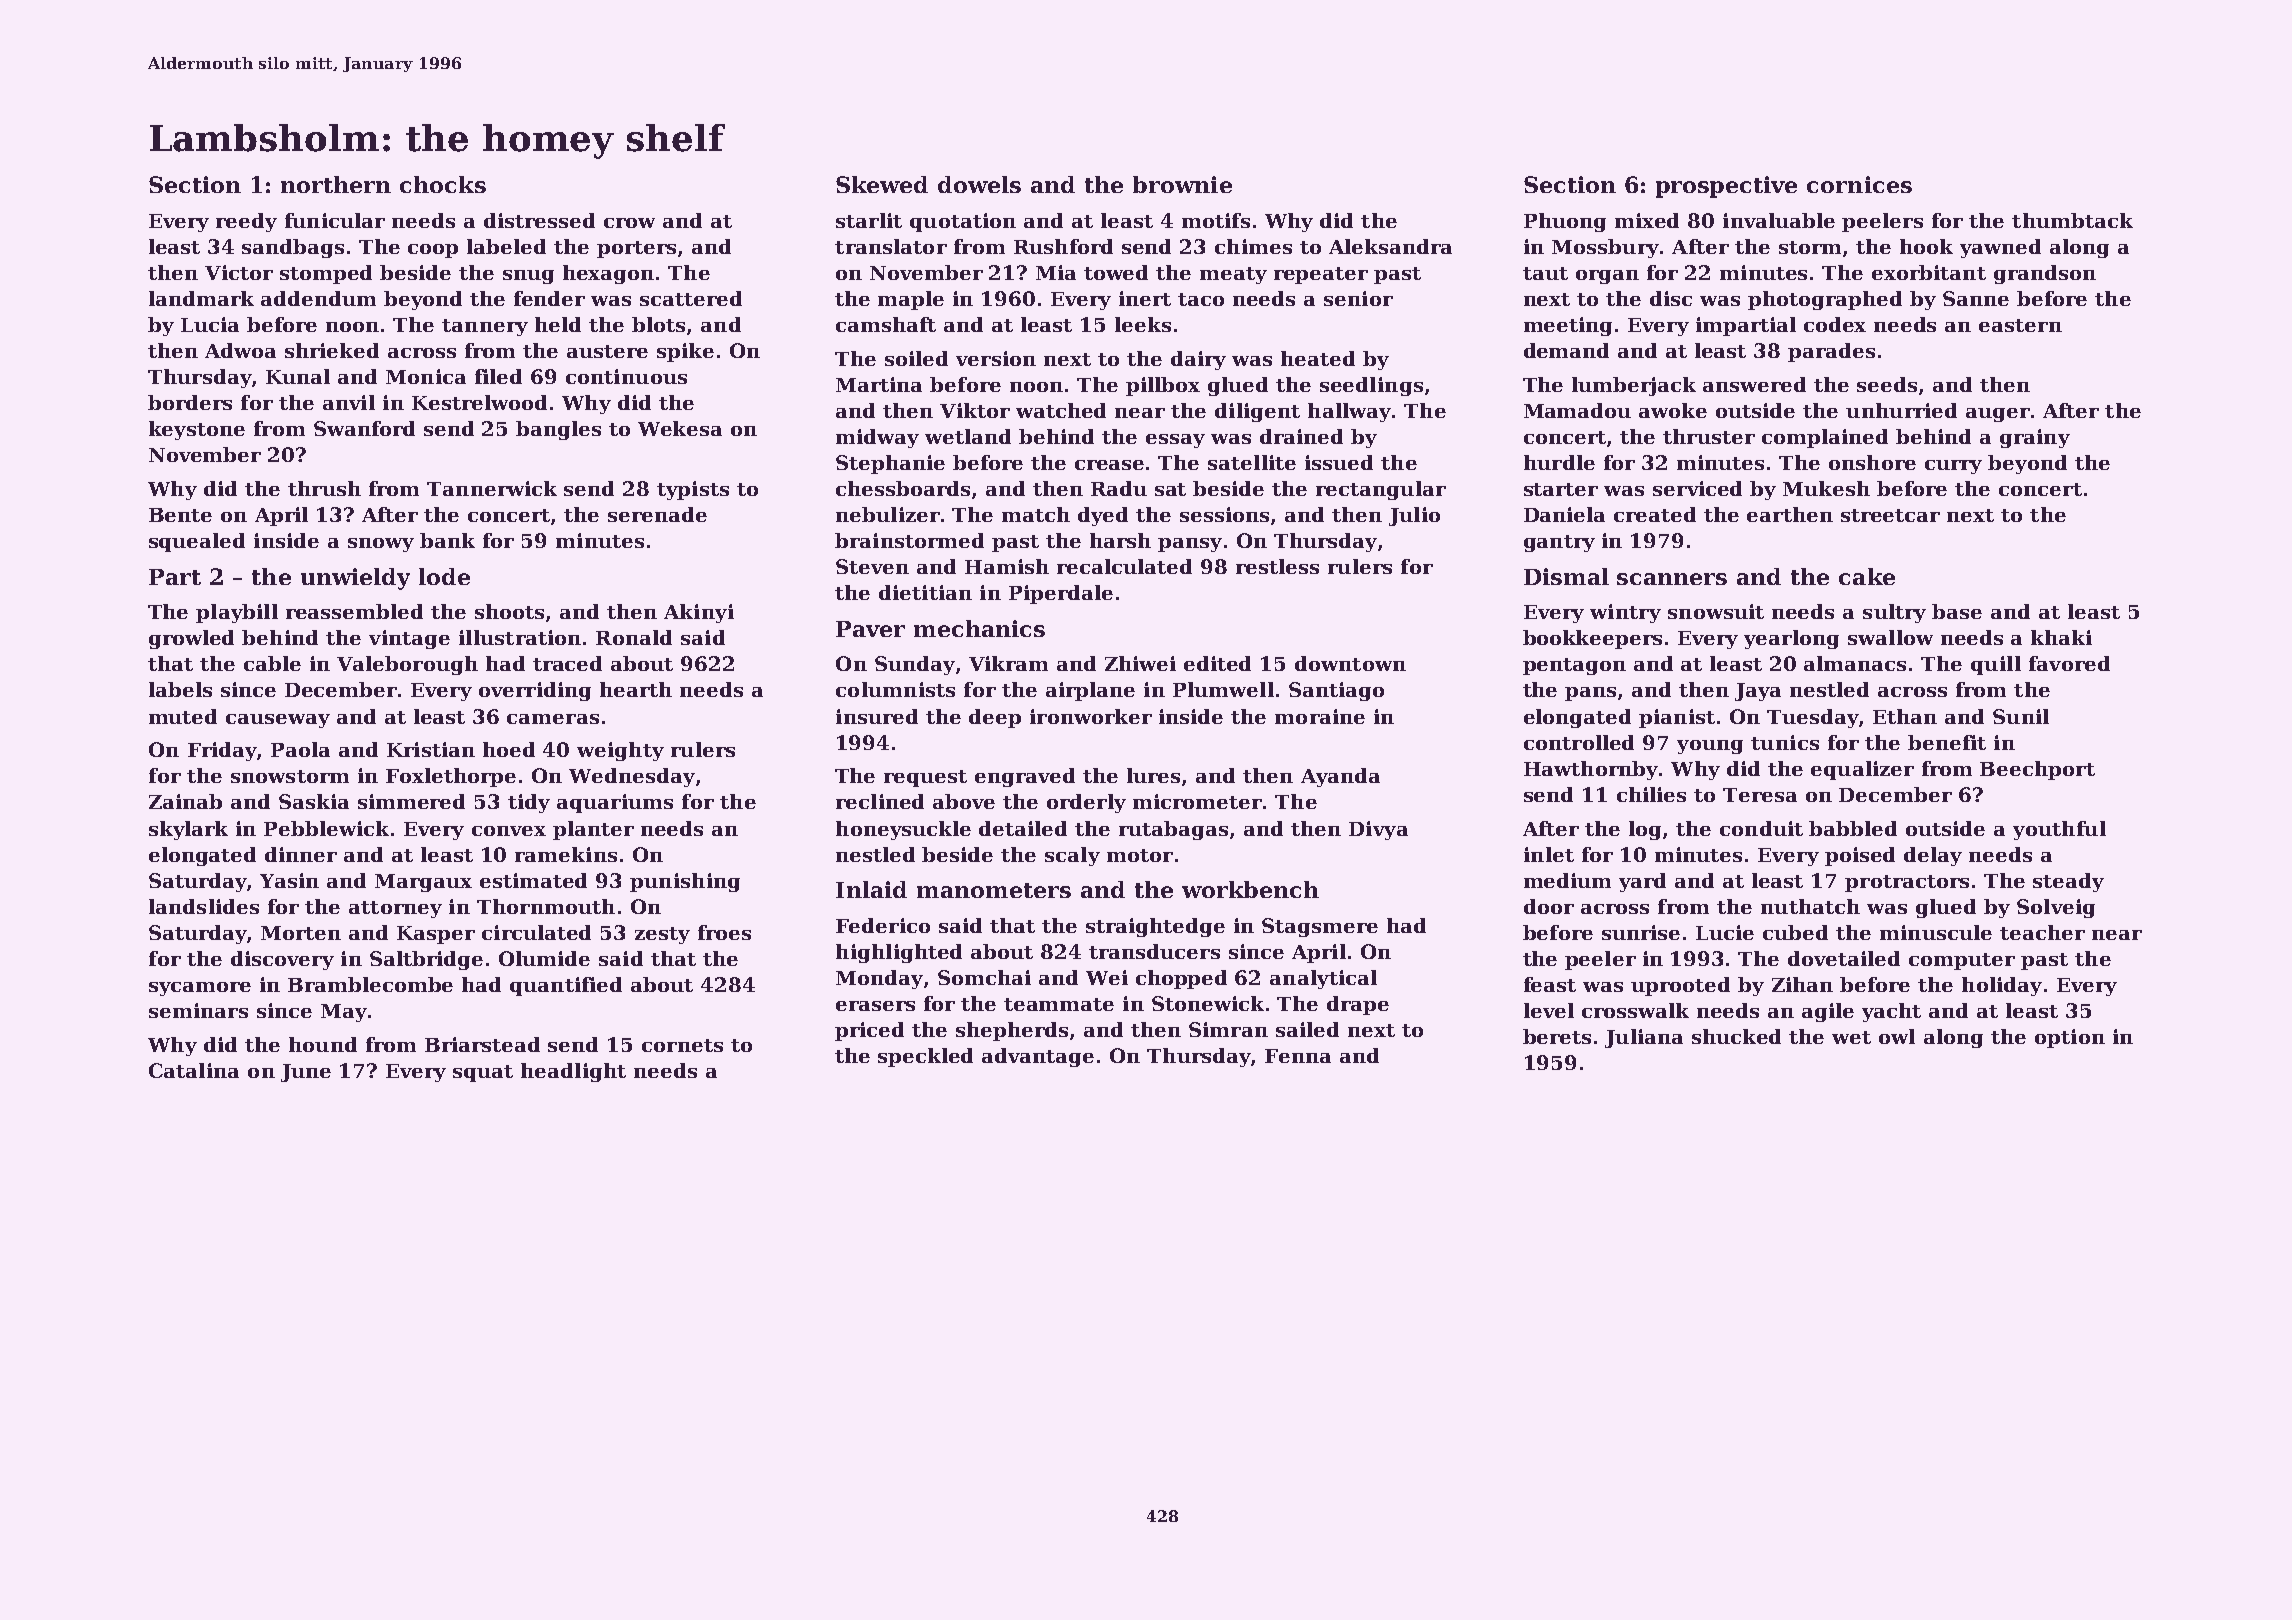 The height and width of the page is (1620, 2292). What do you see at coordinates (426, 960) in the page?
I see `Saltbridge` at bounding box center [426, 960].
